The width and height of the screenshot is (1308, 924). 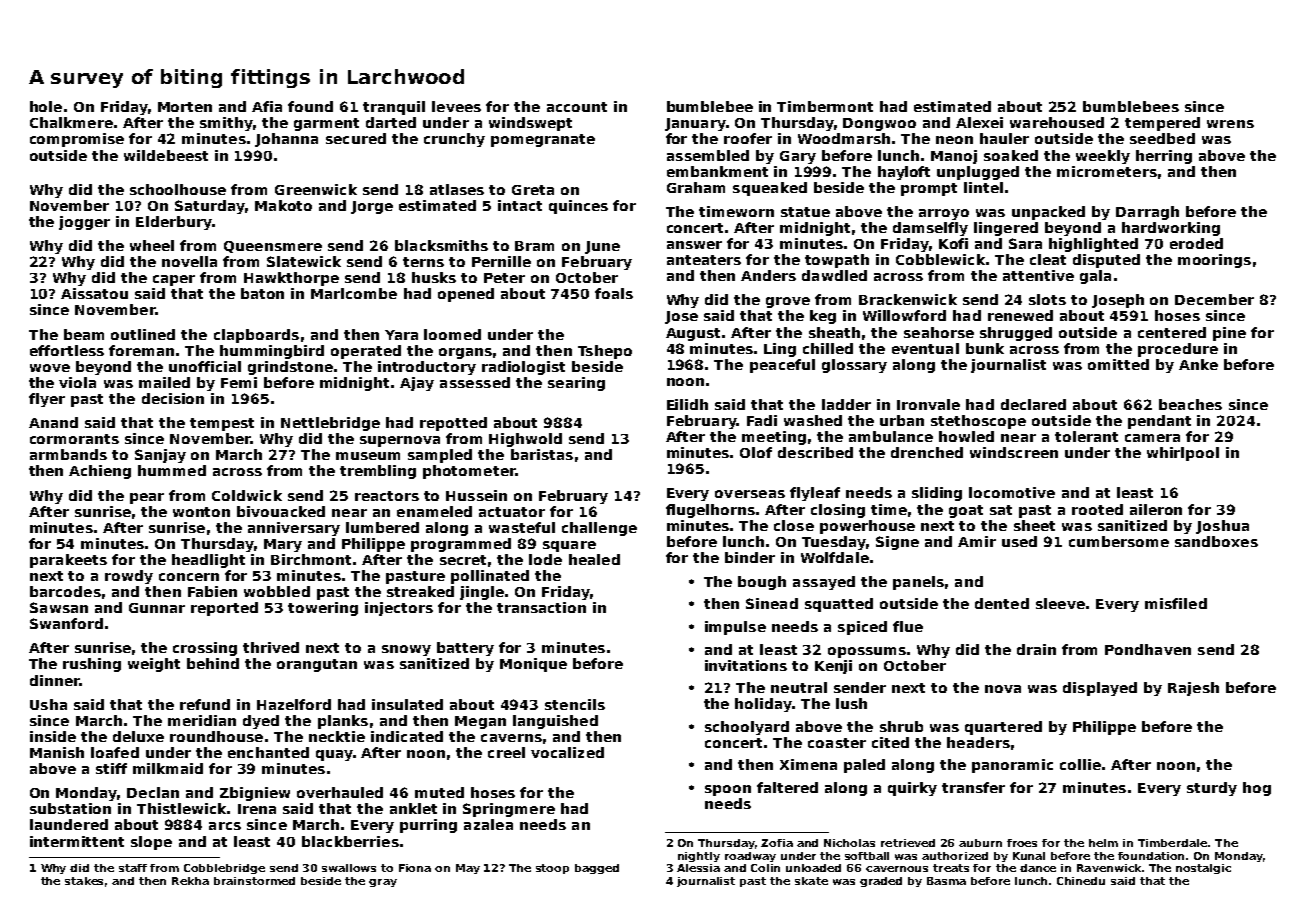 What do you see at coordinates (881, 882) in the screenshot?
I see `graded` at bounding box center [881, 882].
